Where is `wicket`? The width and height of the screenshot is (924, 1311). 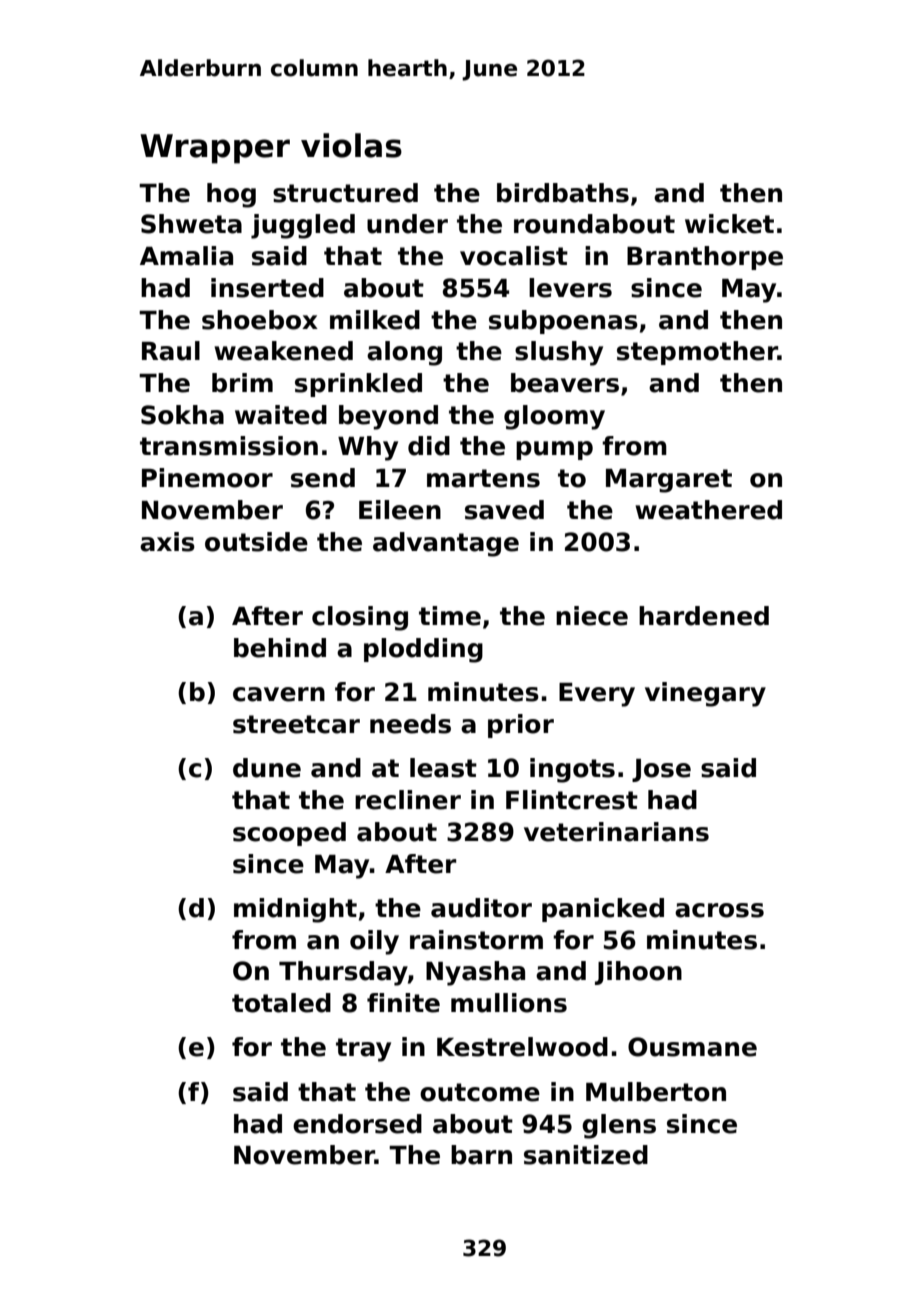
wicket is located at coordinates (729, 224).
